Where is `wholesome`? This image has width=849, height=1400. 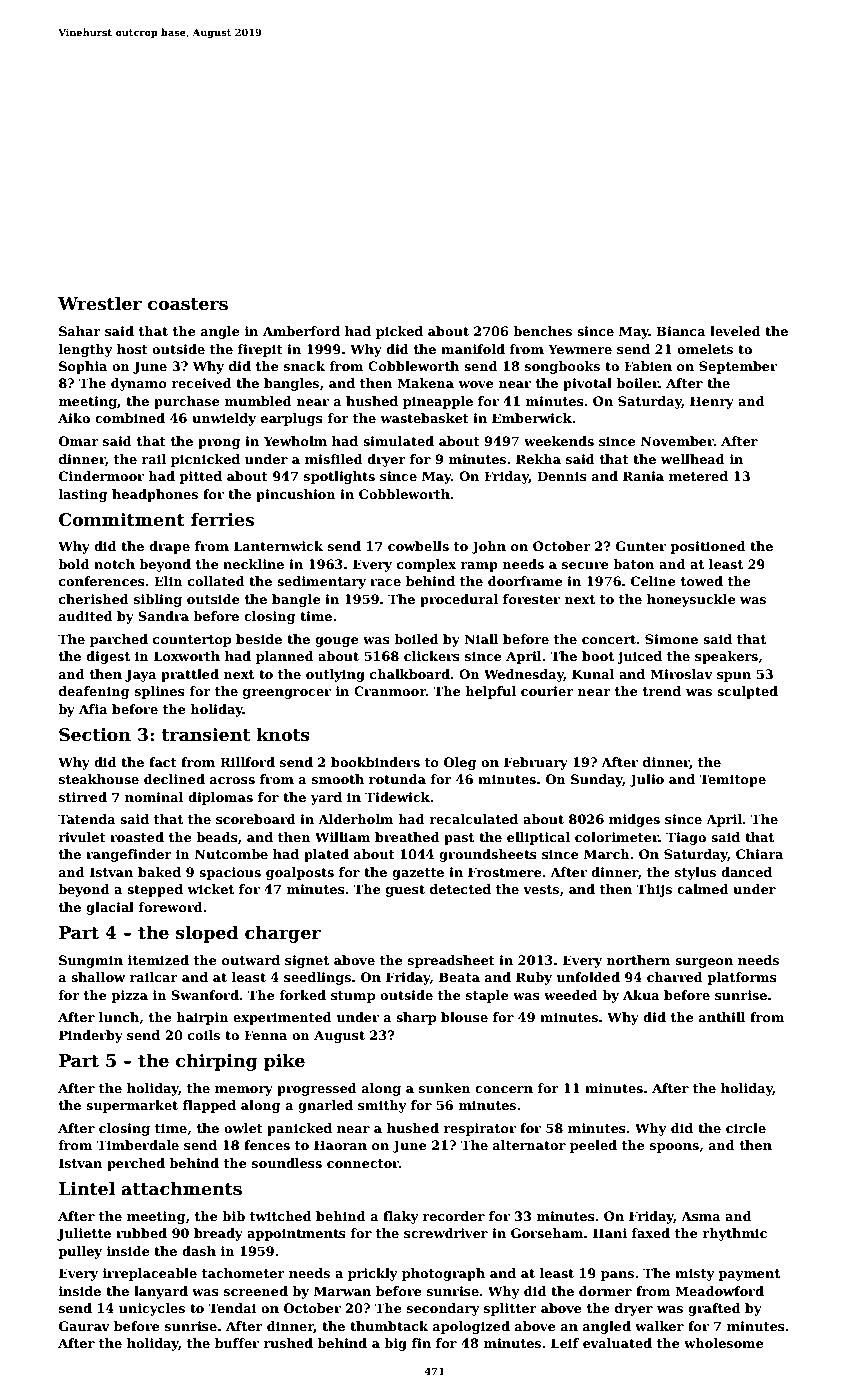 wholesome is located at coordinates (724, 1343).
